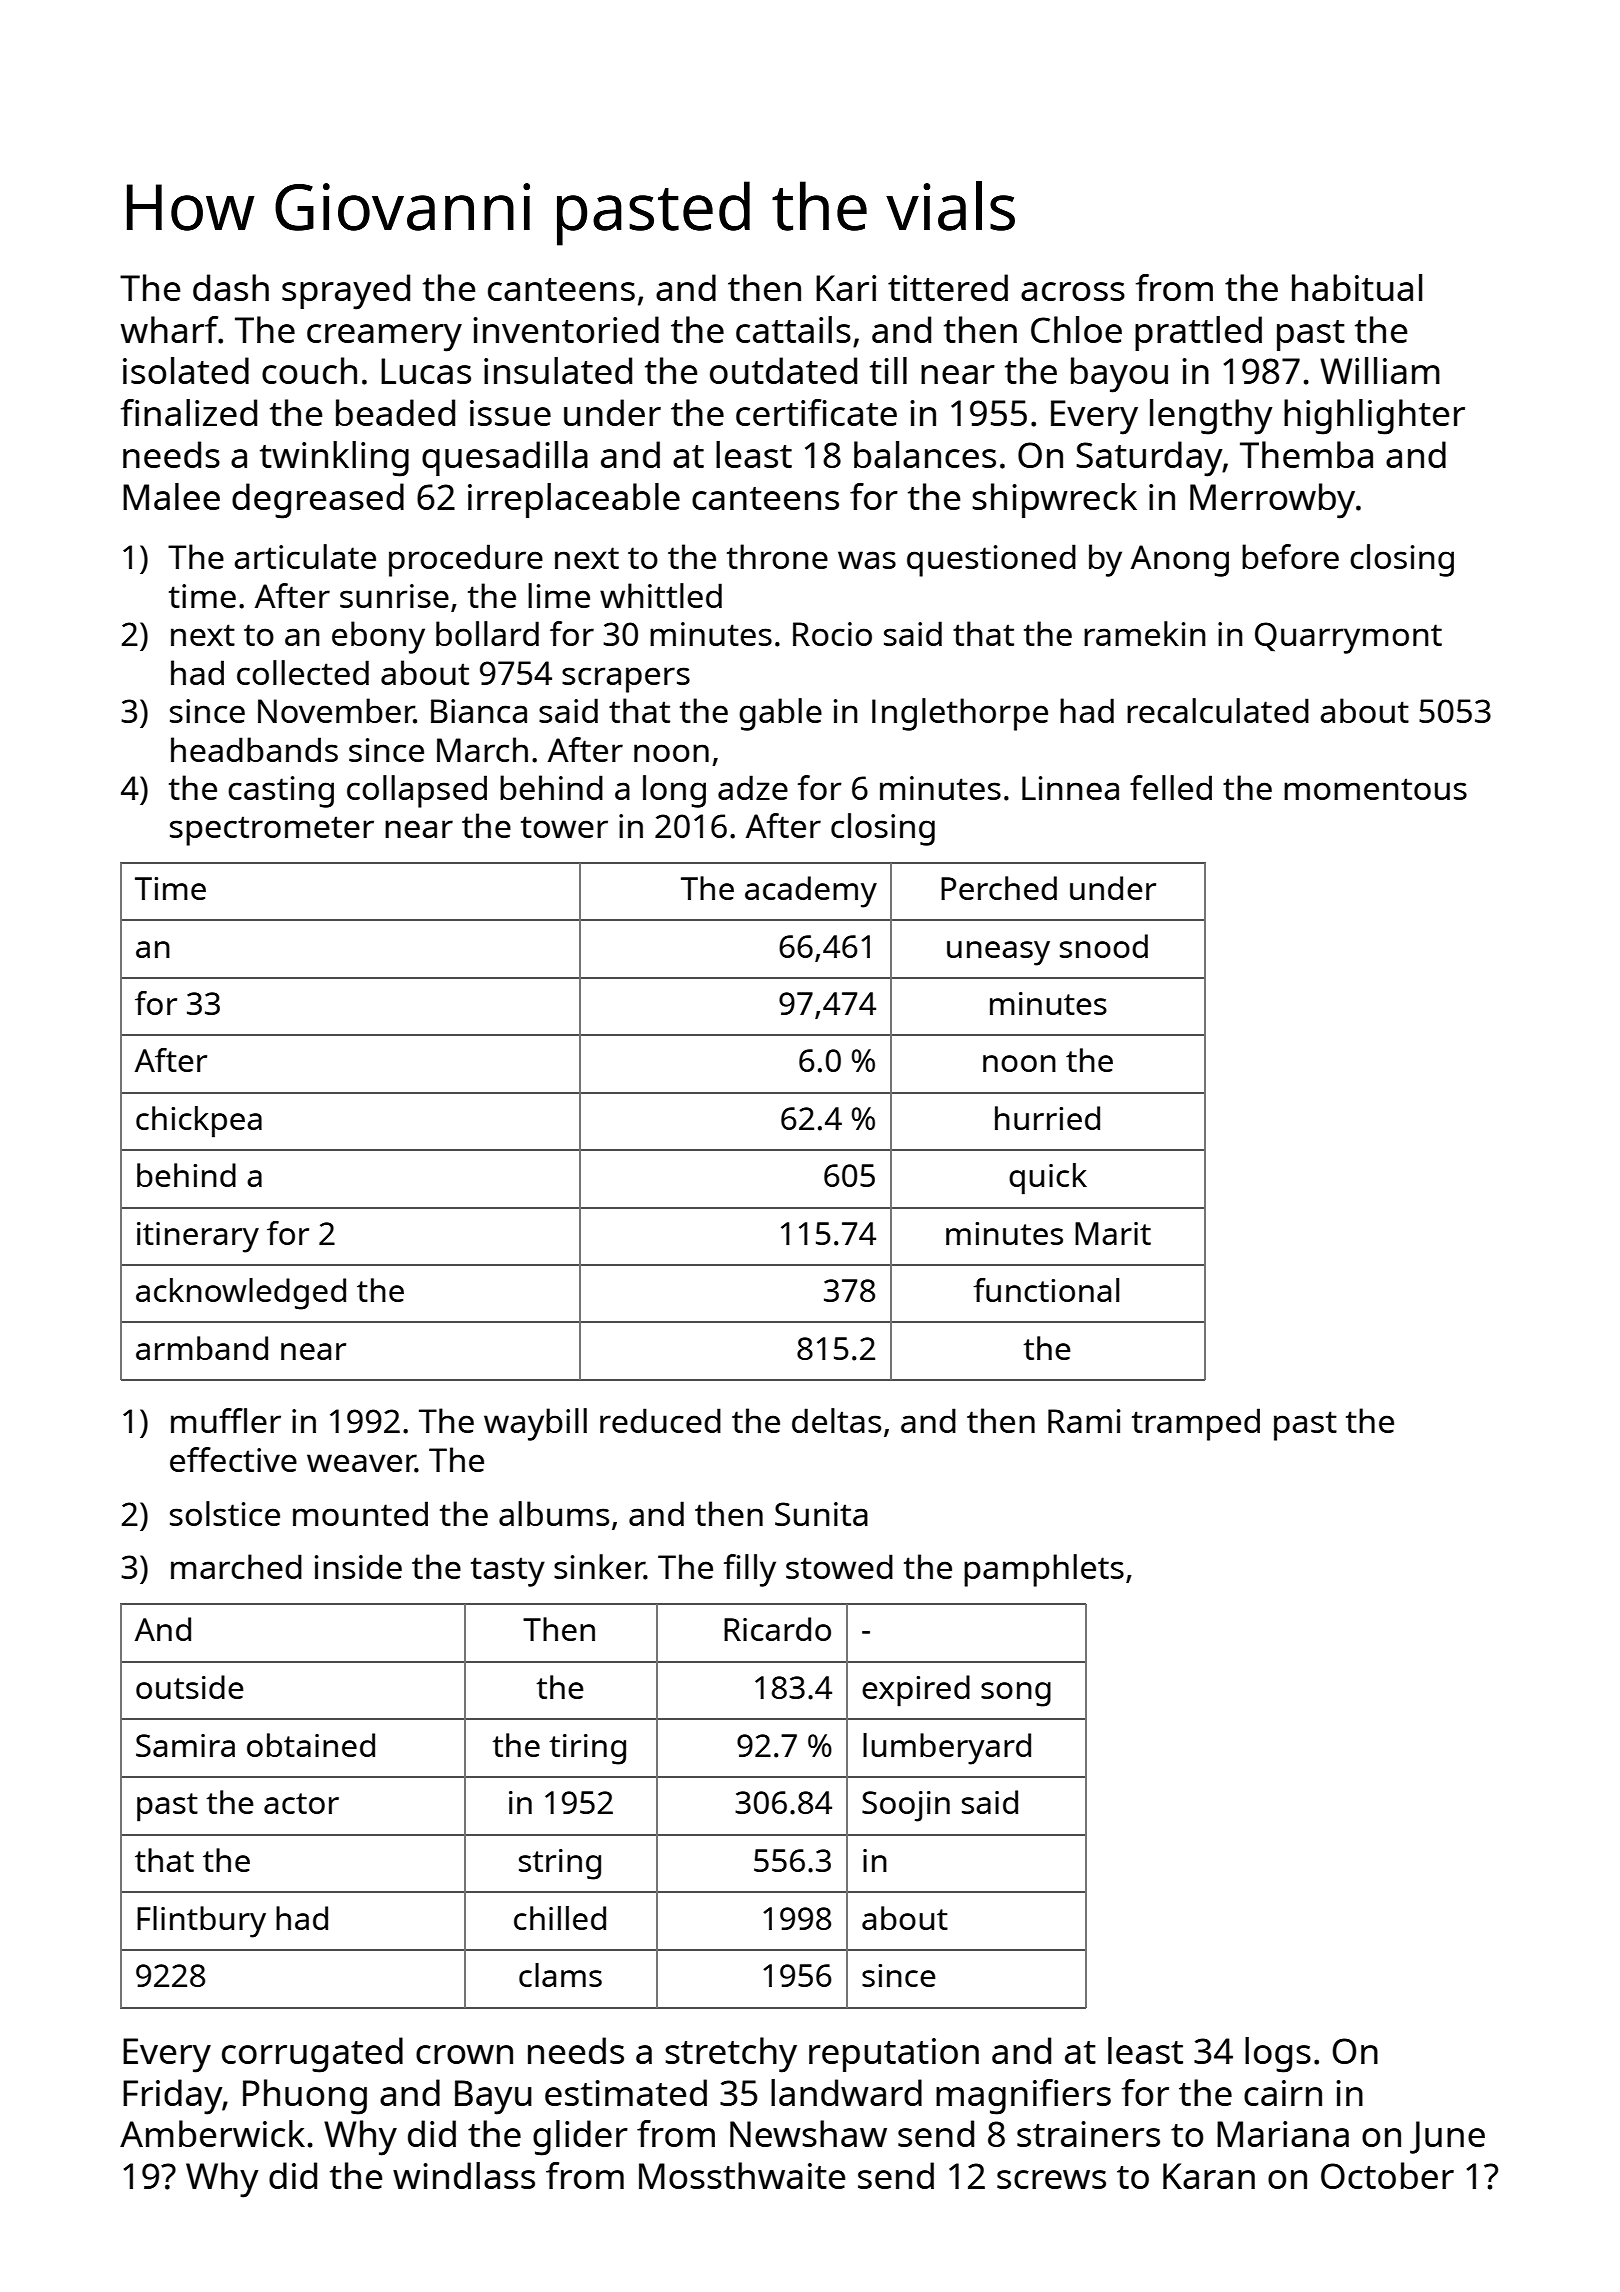  Describe the element at coordinates (198, 1237) in the page. I see `itinerary` at that location.
